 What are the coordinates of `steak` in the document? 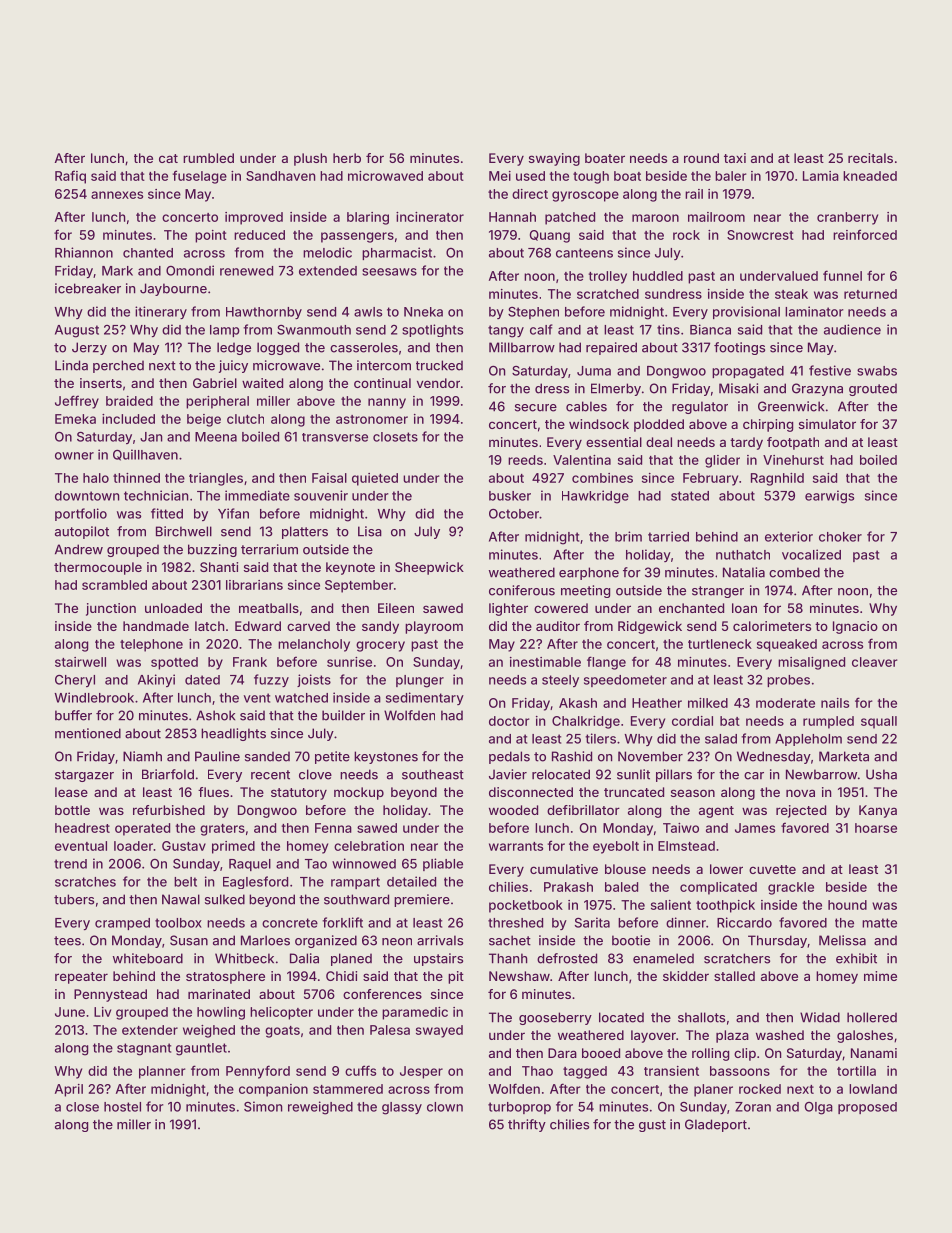 It's located at (791, 294).
